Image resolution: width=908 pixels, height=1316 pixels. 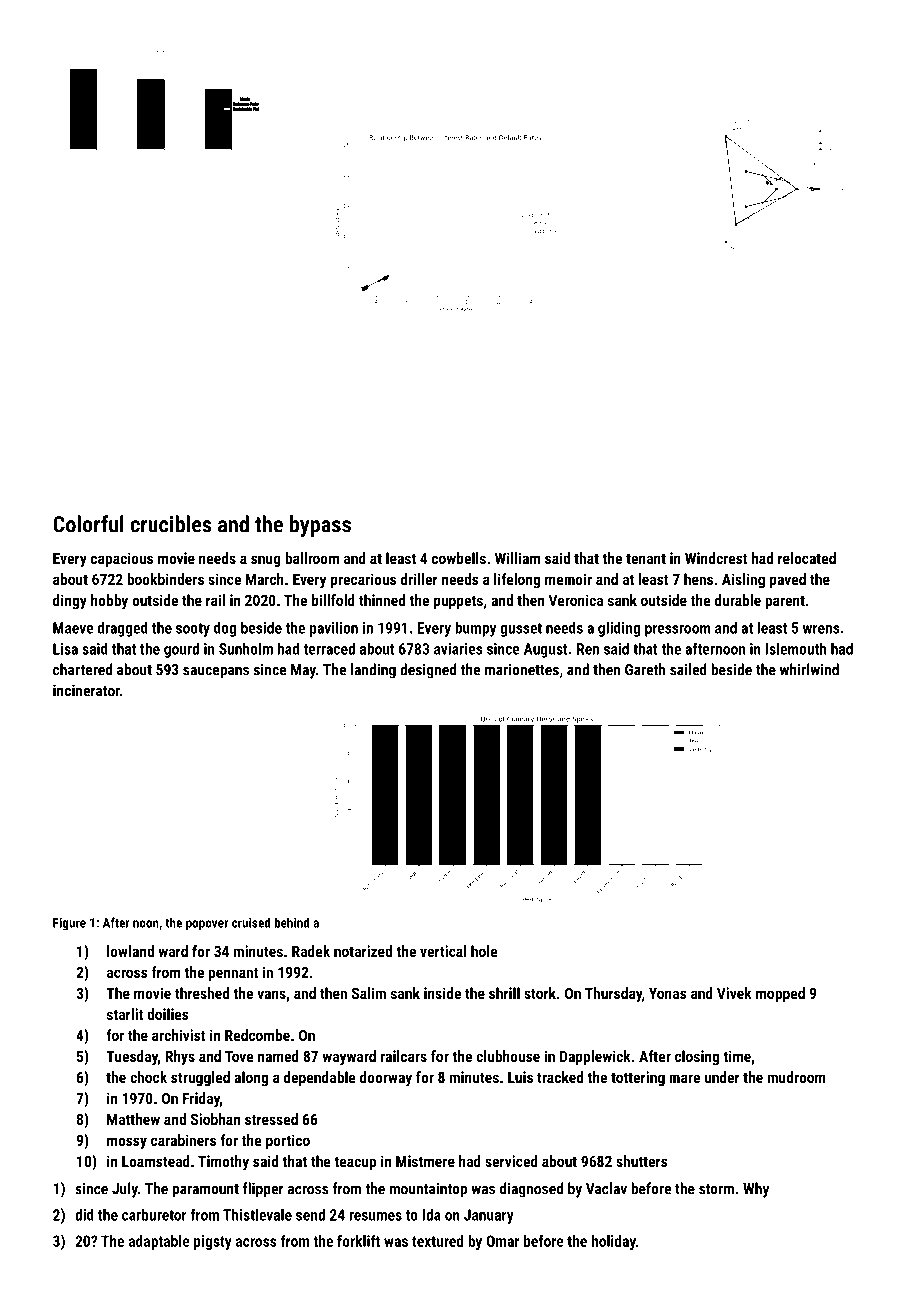 I want to click on mudroom, so click(x=796, y=1077).
